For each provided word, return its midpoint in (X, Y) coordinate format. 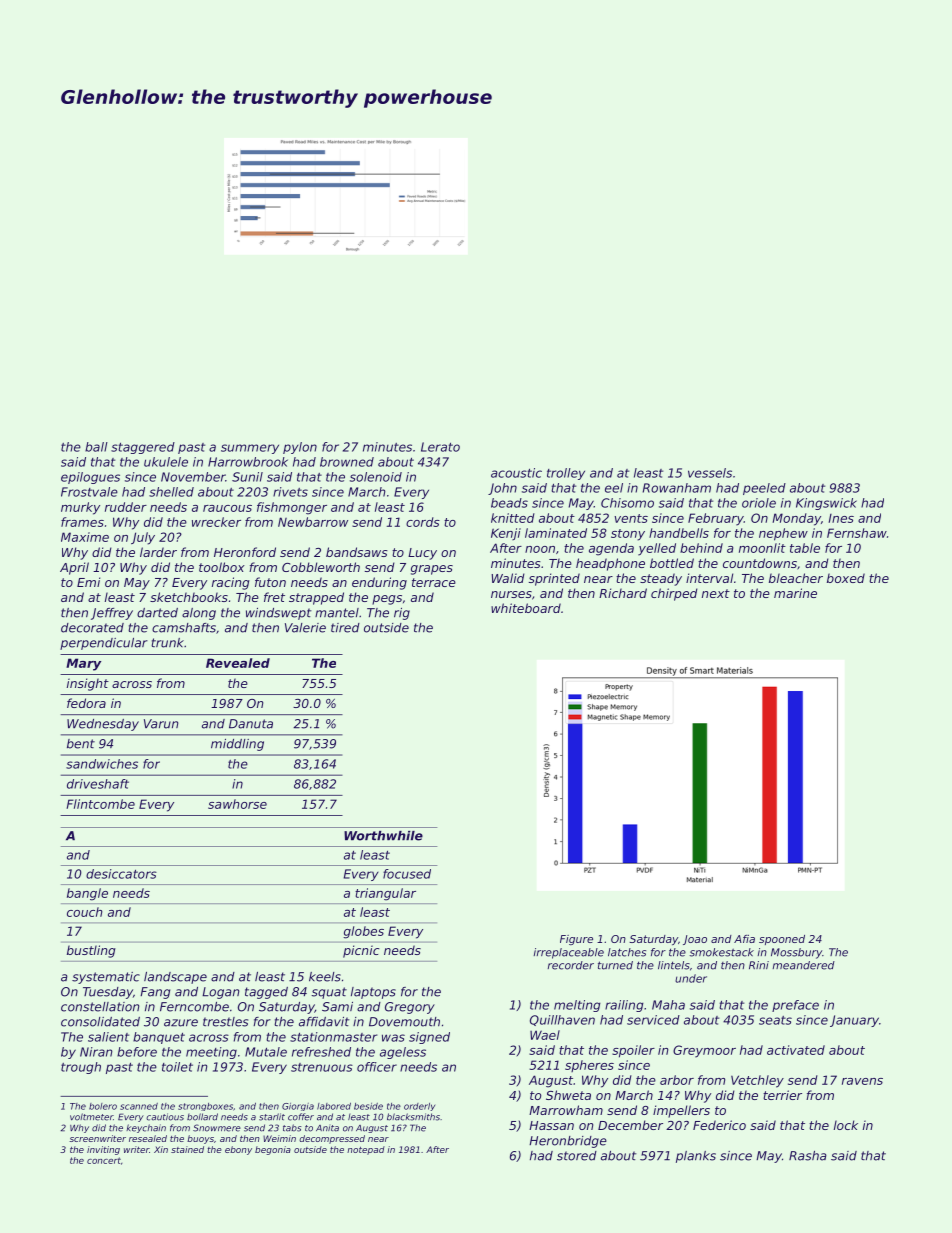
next (716, 593)
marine (795, 593)
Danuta (251, 724)
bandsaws (357, 552)
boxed (846, 578)
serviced (653, 1020)
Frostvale (89, 492)
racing (231, 583)
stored (577, 1156)
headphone (610, 564)
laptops (373, 993)
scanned (139, 1106)
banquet (159, 1038)
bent (81, 744)
